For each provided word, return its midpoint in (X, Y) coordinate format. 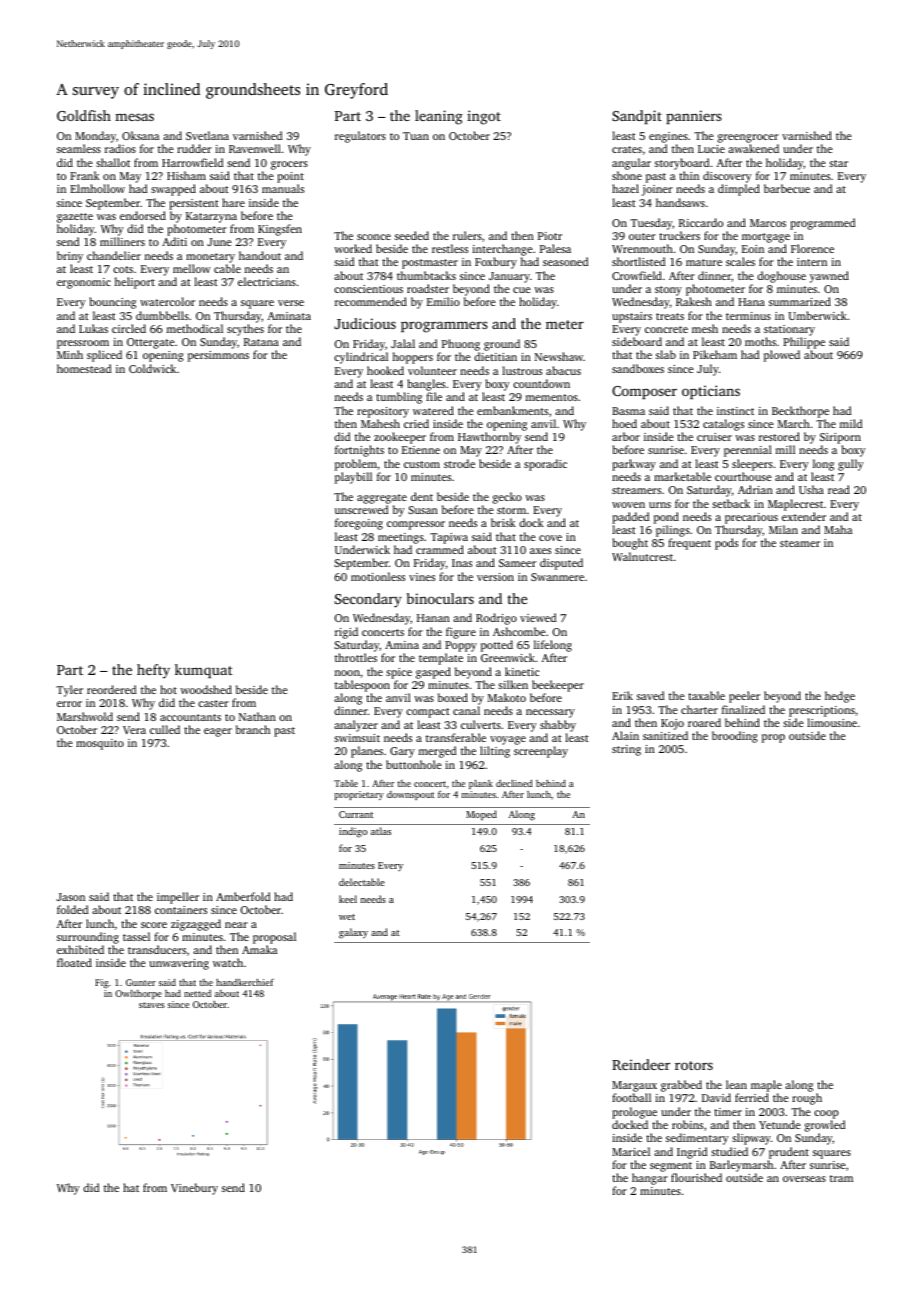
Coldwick (152, 368)
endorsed (143, 215)
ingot (484, 117)
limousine (832, 722)
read (839, 489)
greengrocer (748, 138)
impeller (178, 898)
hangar (650, 1179)
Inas (462, 563)
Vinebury (194, 1189)
